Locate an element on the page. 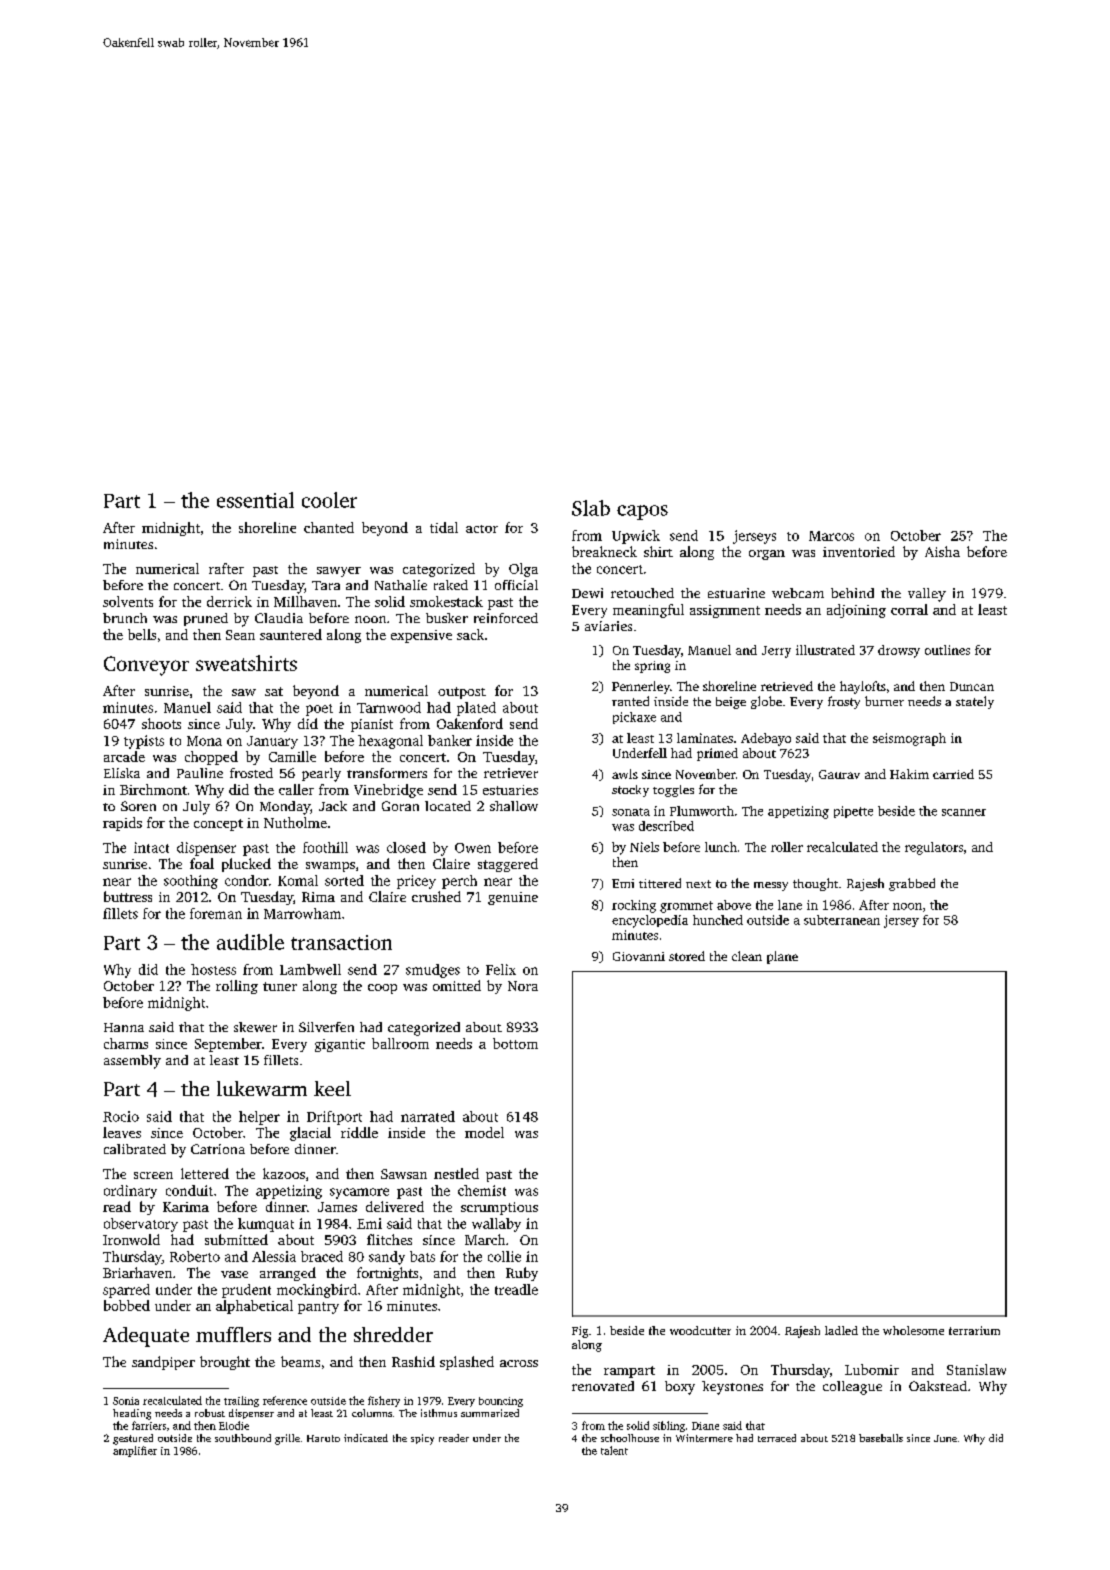 This document has width=1110, height=1570. carried is located at coordinates (953, 774).
